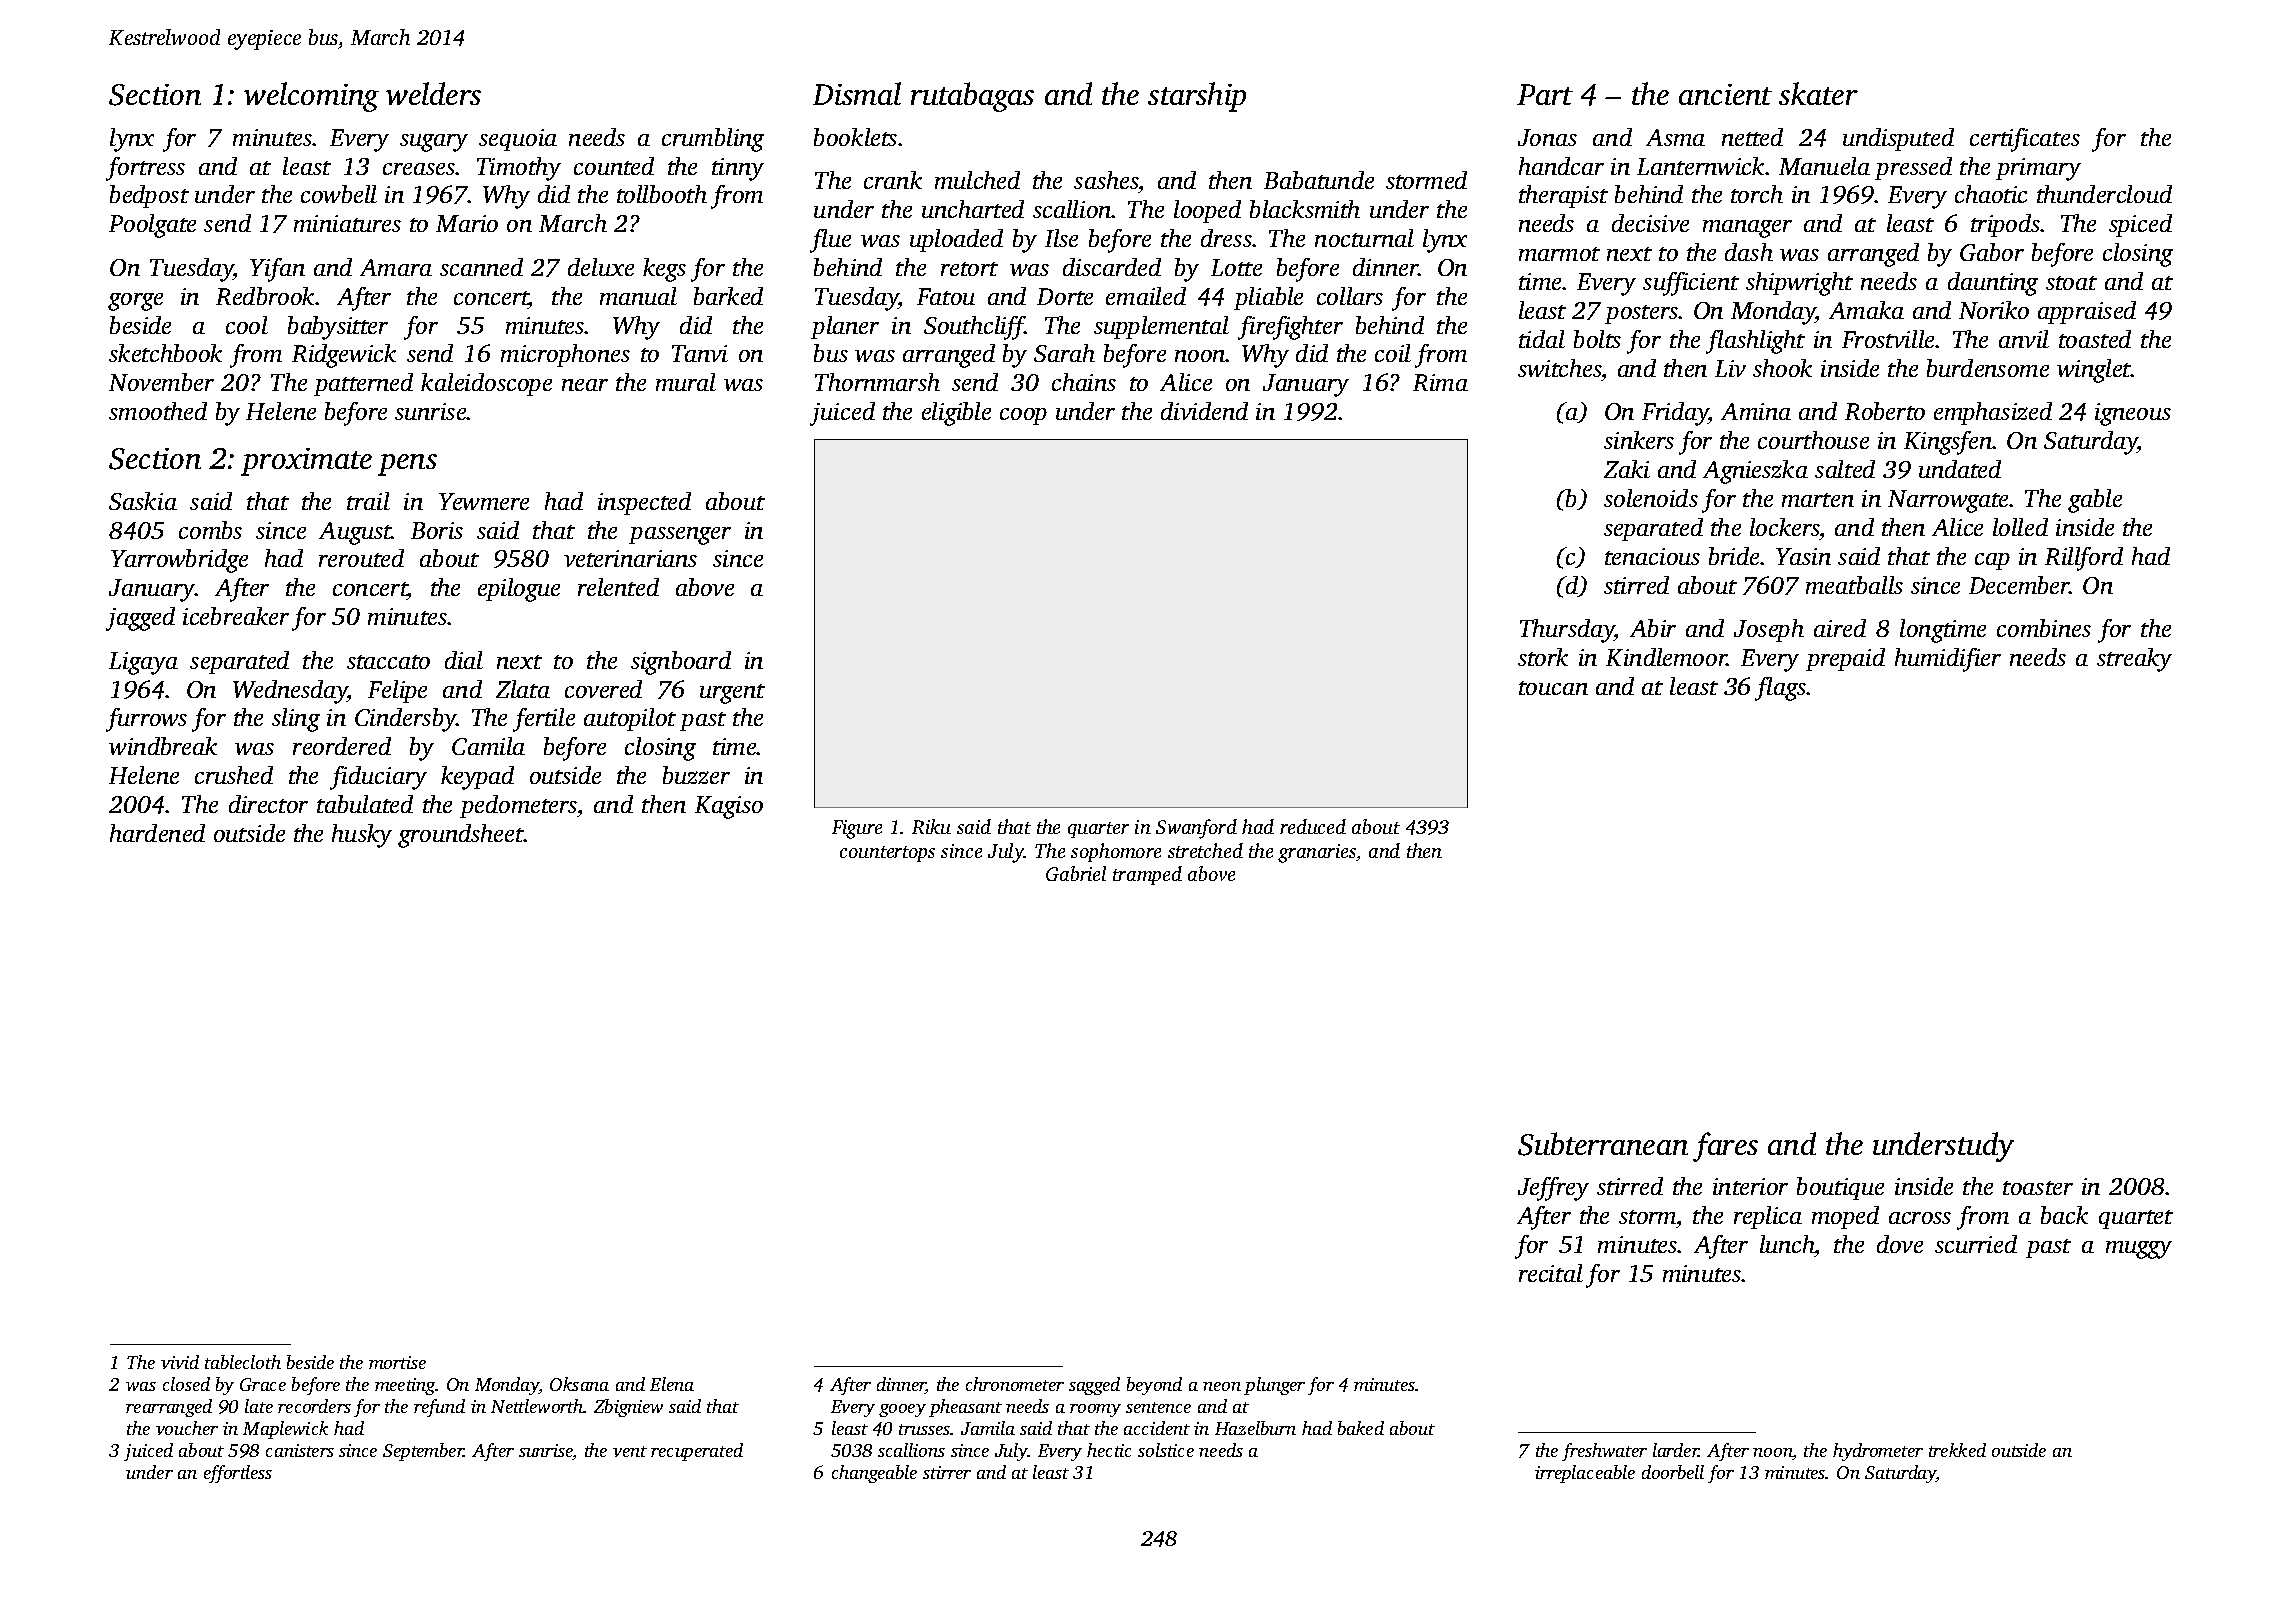 The width and height of the screenshot is (2282, 1614). What do you see at coordinates (135, 302) in the screenshot?
I see `gorge` at bounding box center [135, 302].
